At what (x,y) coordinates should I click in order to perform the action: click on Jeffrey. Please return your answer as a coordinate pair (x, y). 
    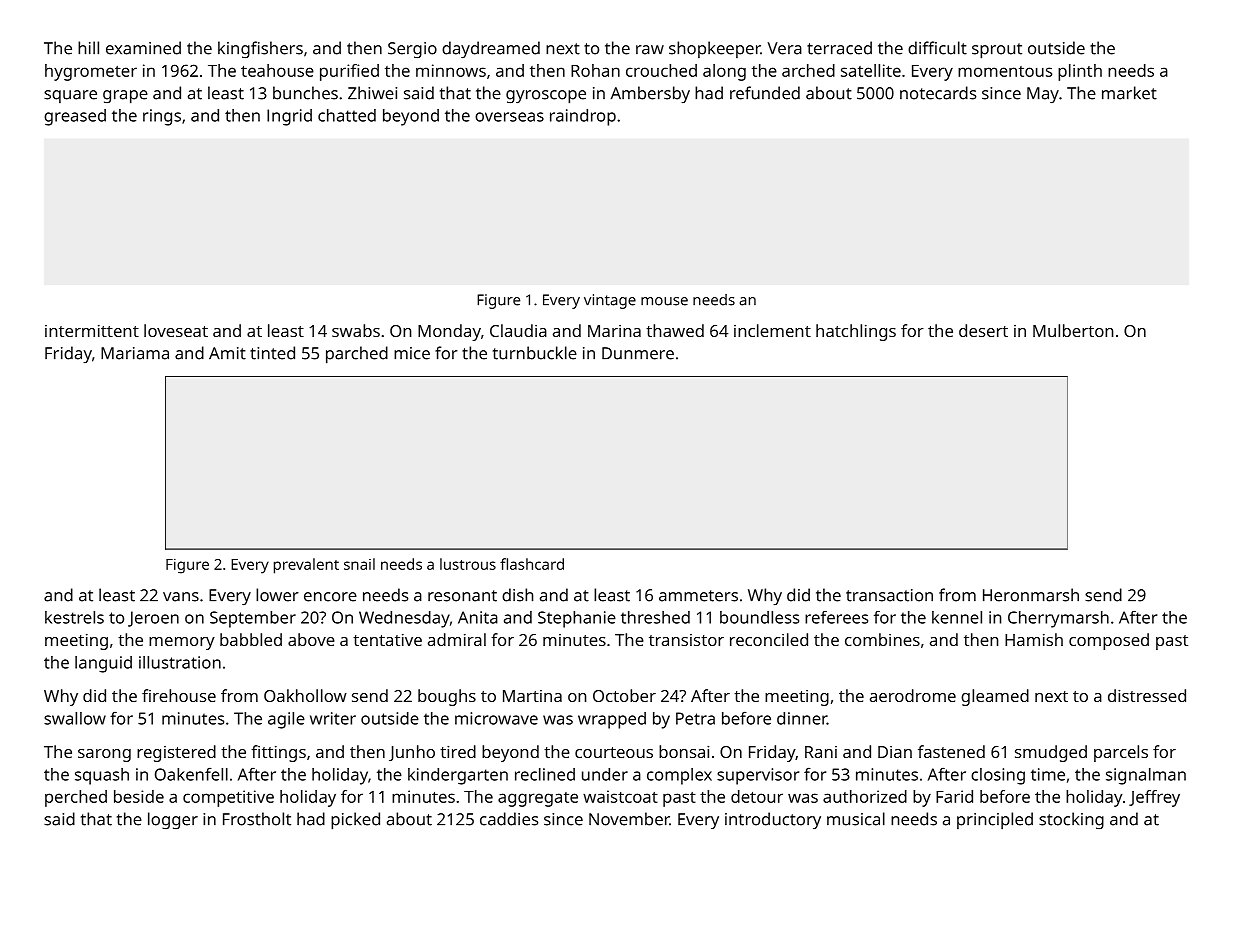
    Looking at the image, I should click on (1154, 798).
